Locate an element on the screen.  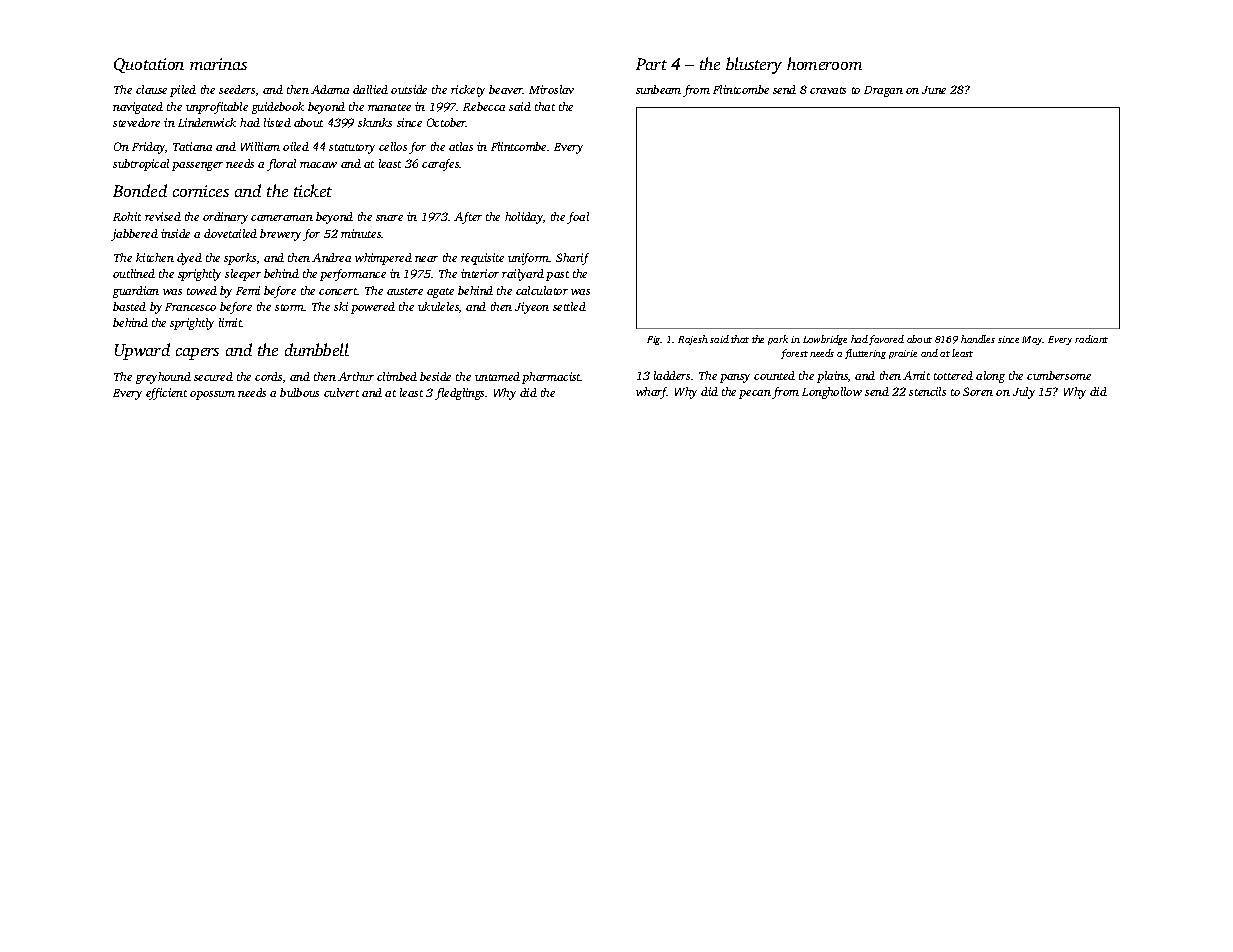
atlas is located at coordinates (461, 146).
